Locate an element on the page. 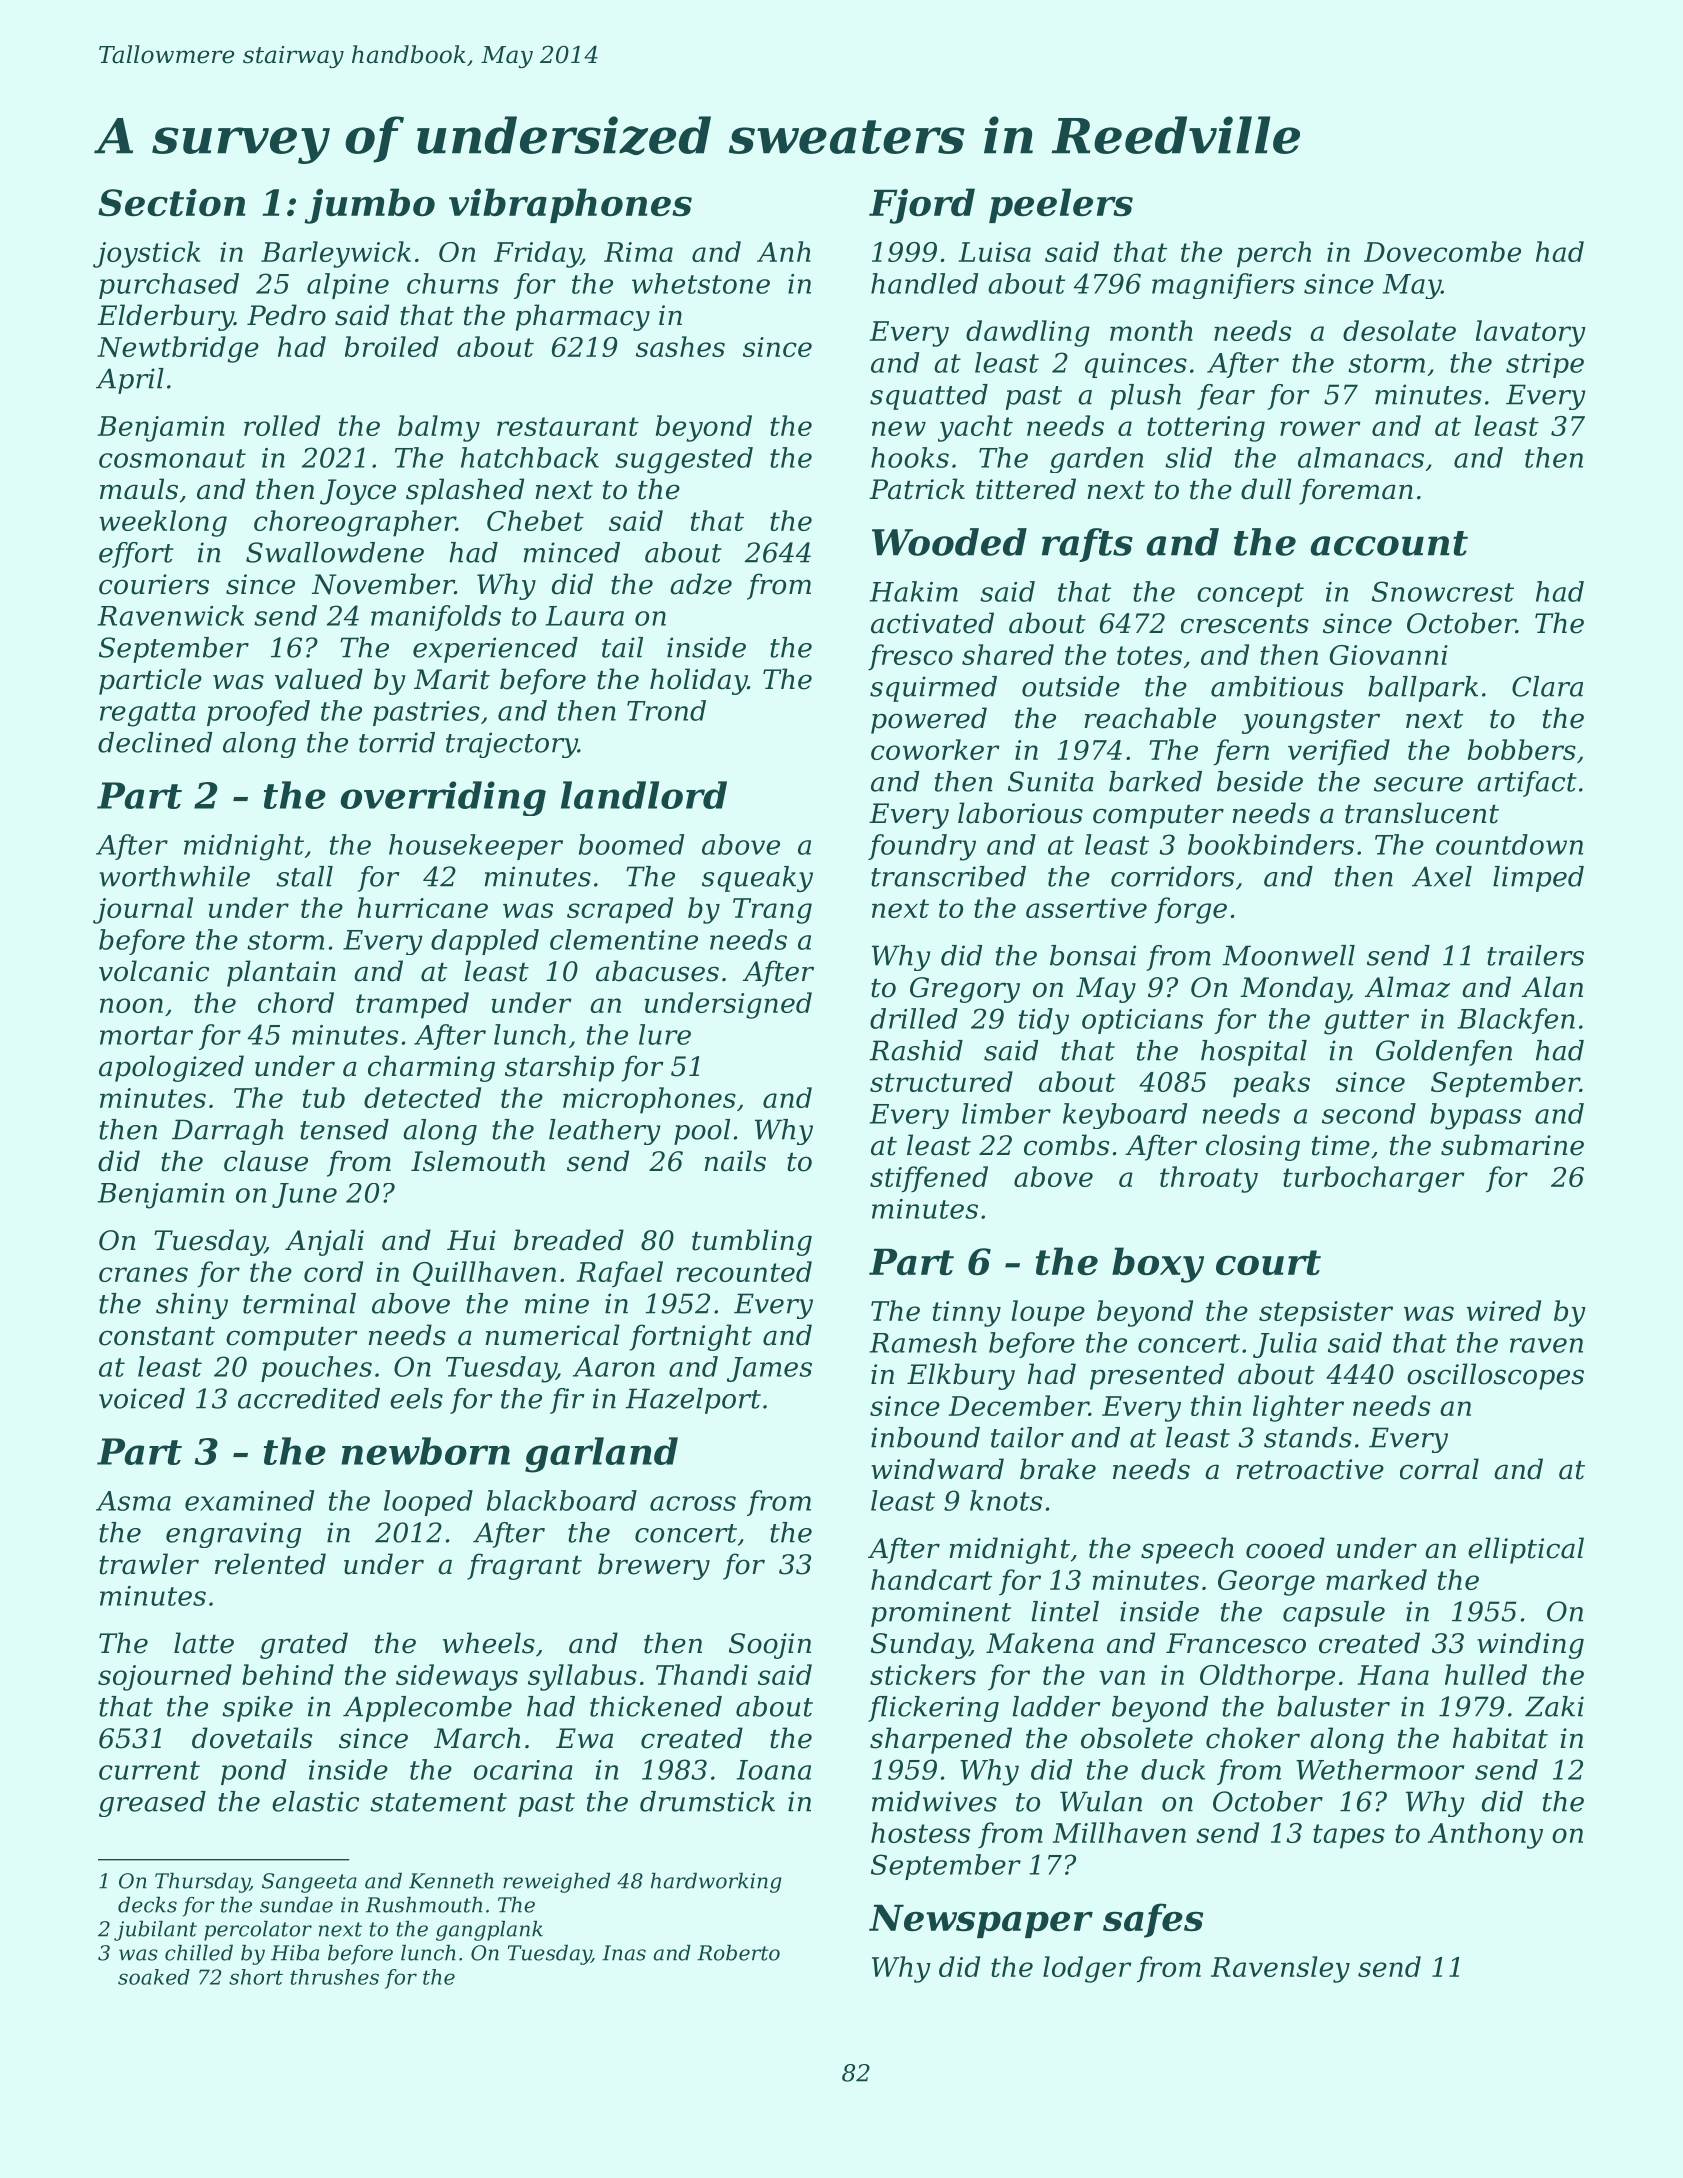 The image size is (1683, 2178). oscilloscopes is located at coordinates (1495, 1376).
